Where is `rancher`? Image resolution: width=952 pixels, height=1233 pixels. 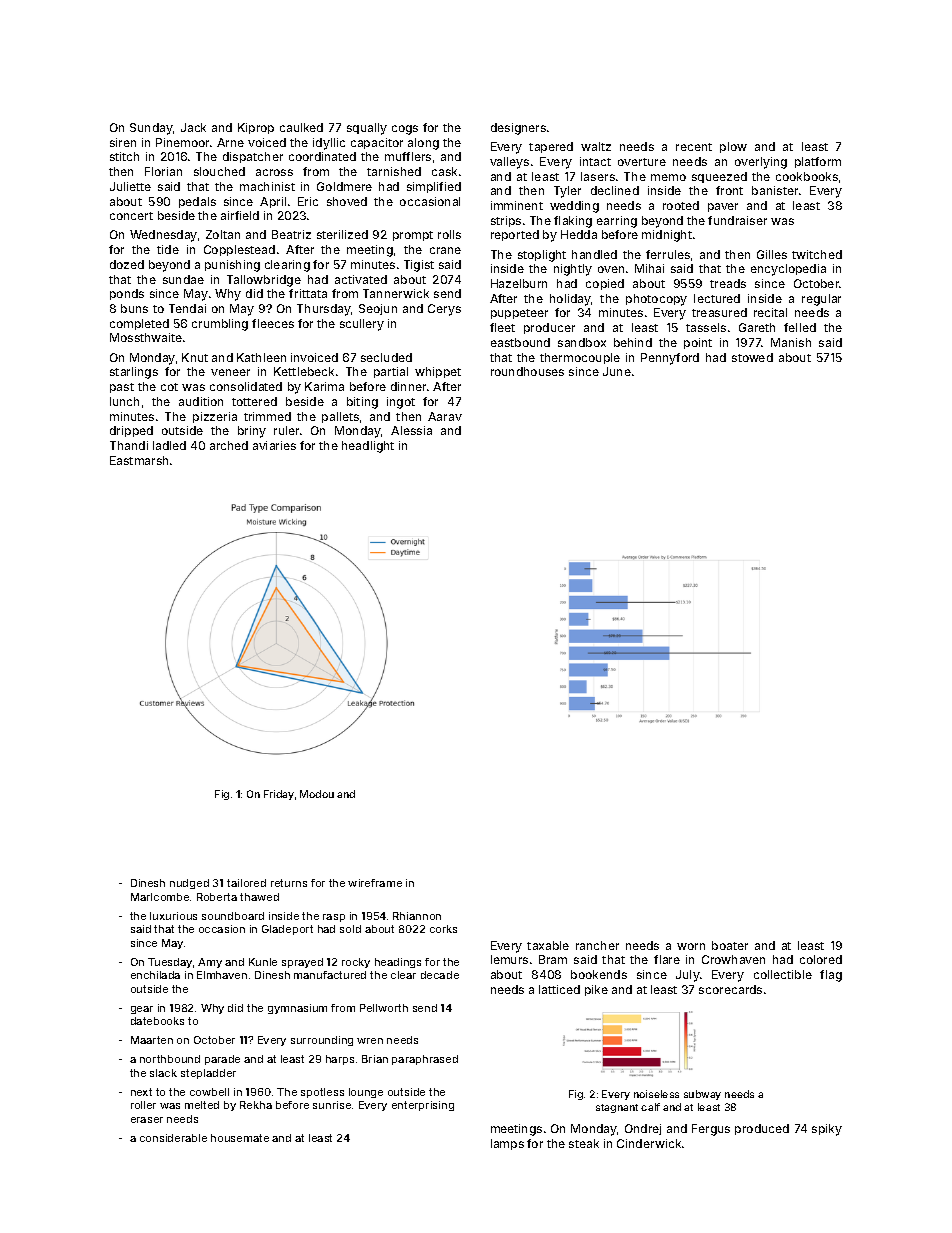 rancher is located at coordinates (597, 945).
